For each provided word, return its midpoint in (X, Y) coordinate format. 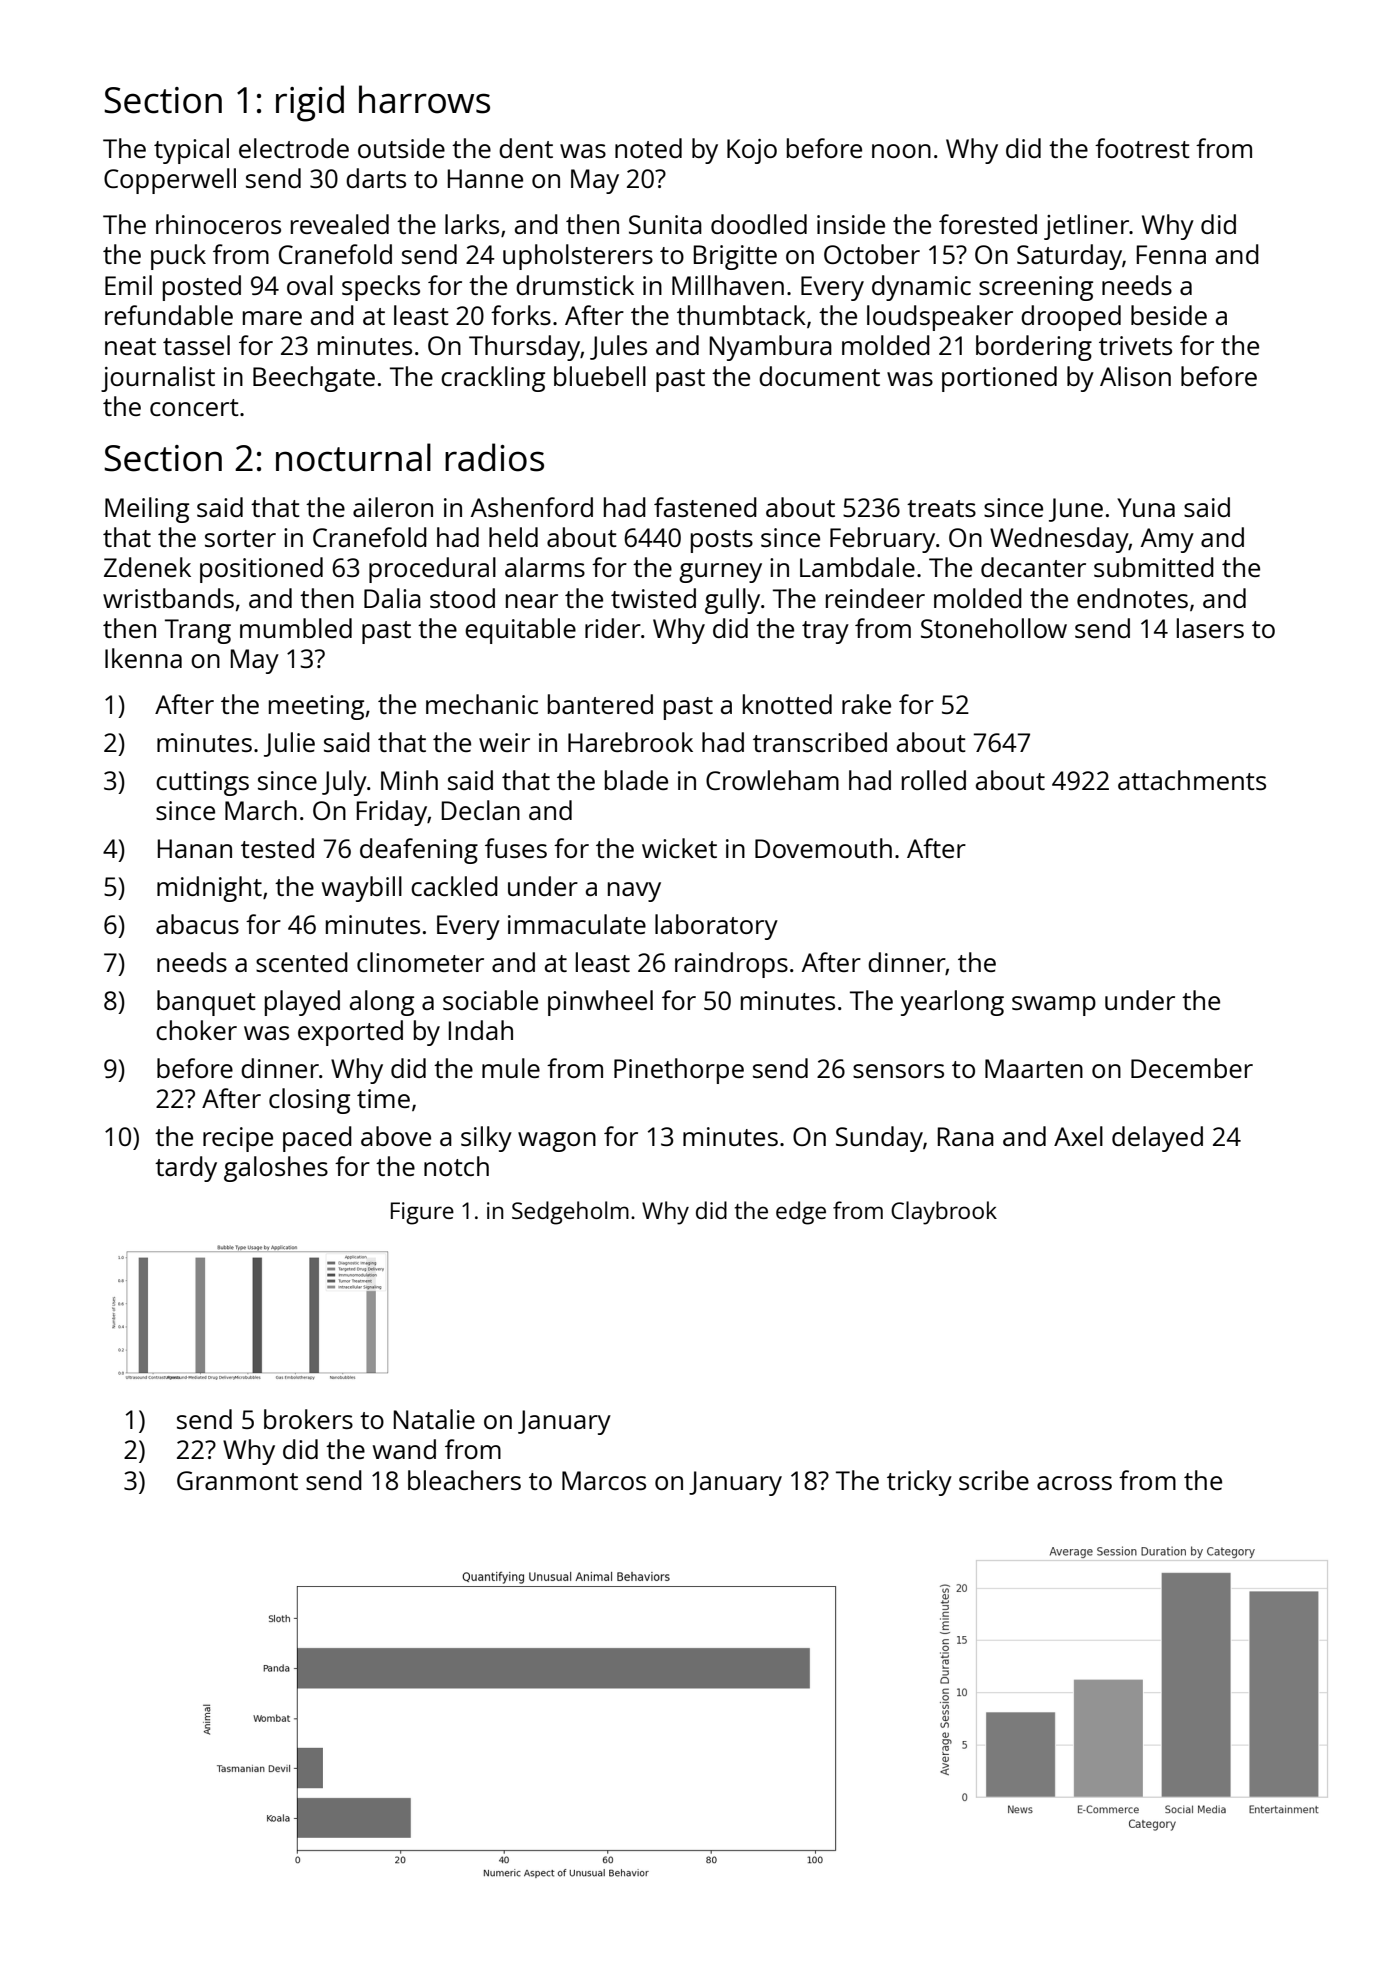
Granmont (237, 1480)
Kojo (752, 151)
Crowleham (772, 780)
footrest (1142, 148)
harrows (424, 99)
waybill (362, 889)
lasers (1210, 628)
